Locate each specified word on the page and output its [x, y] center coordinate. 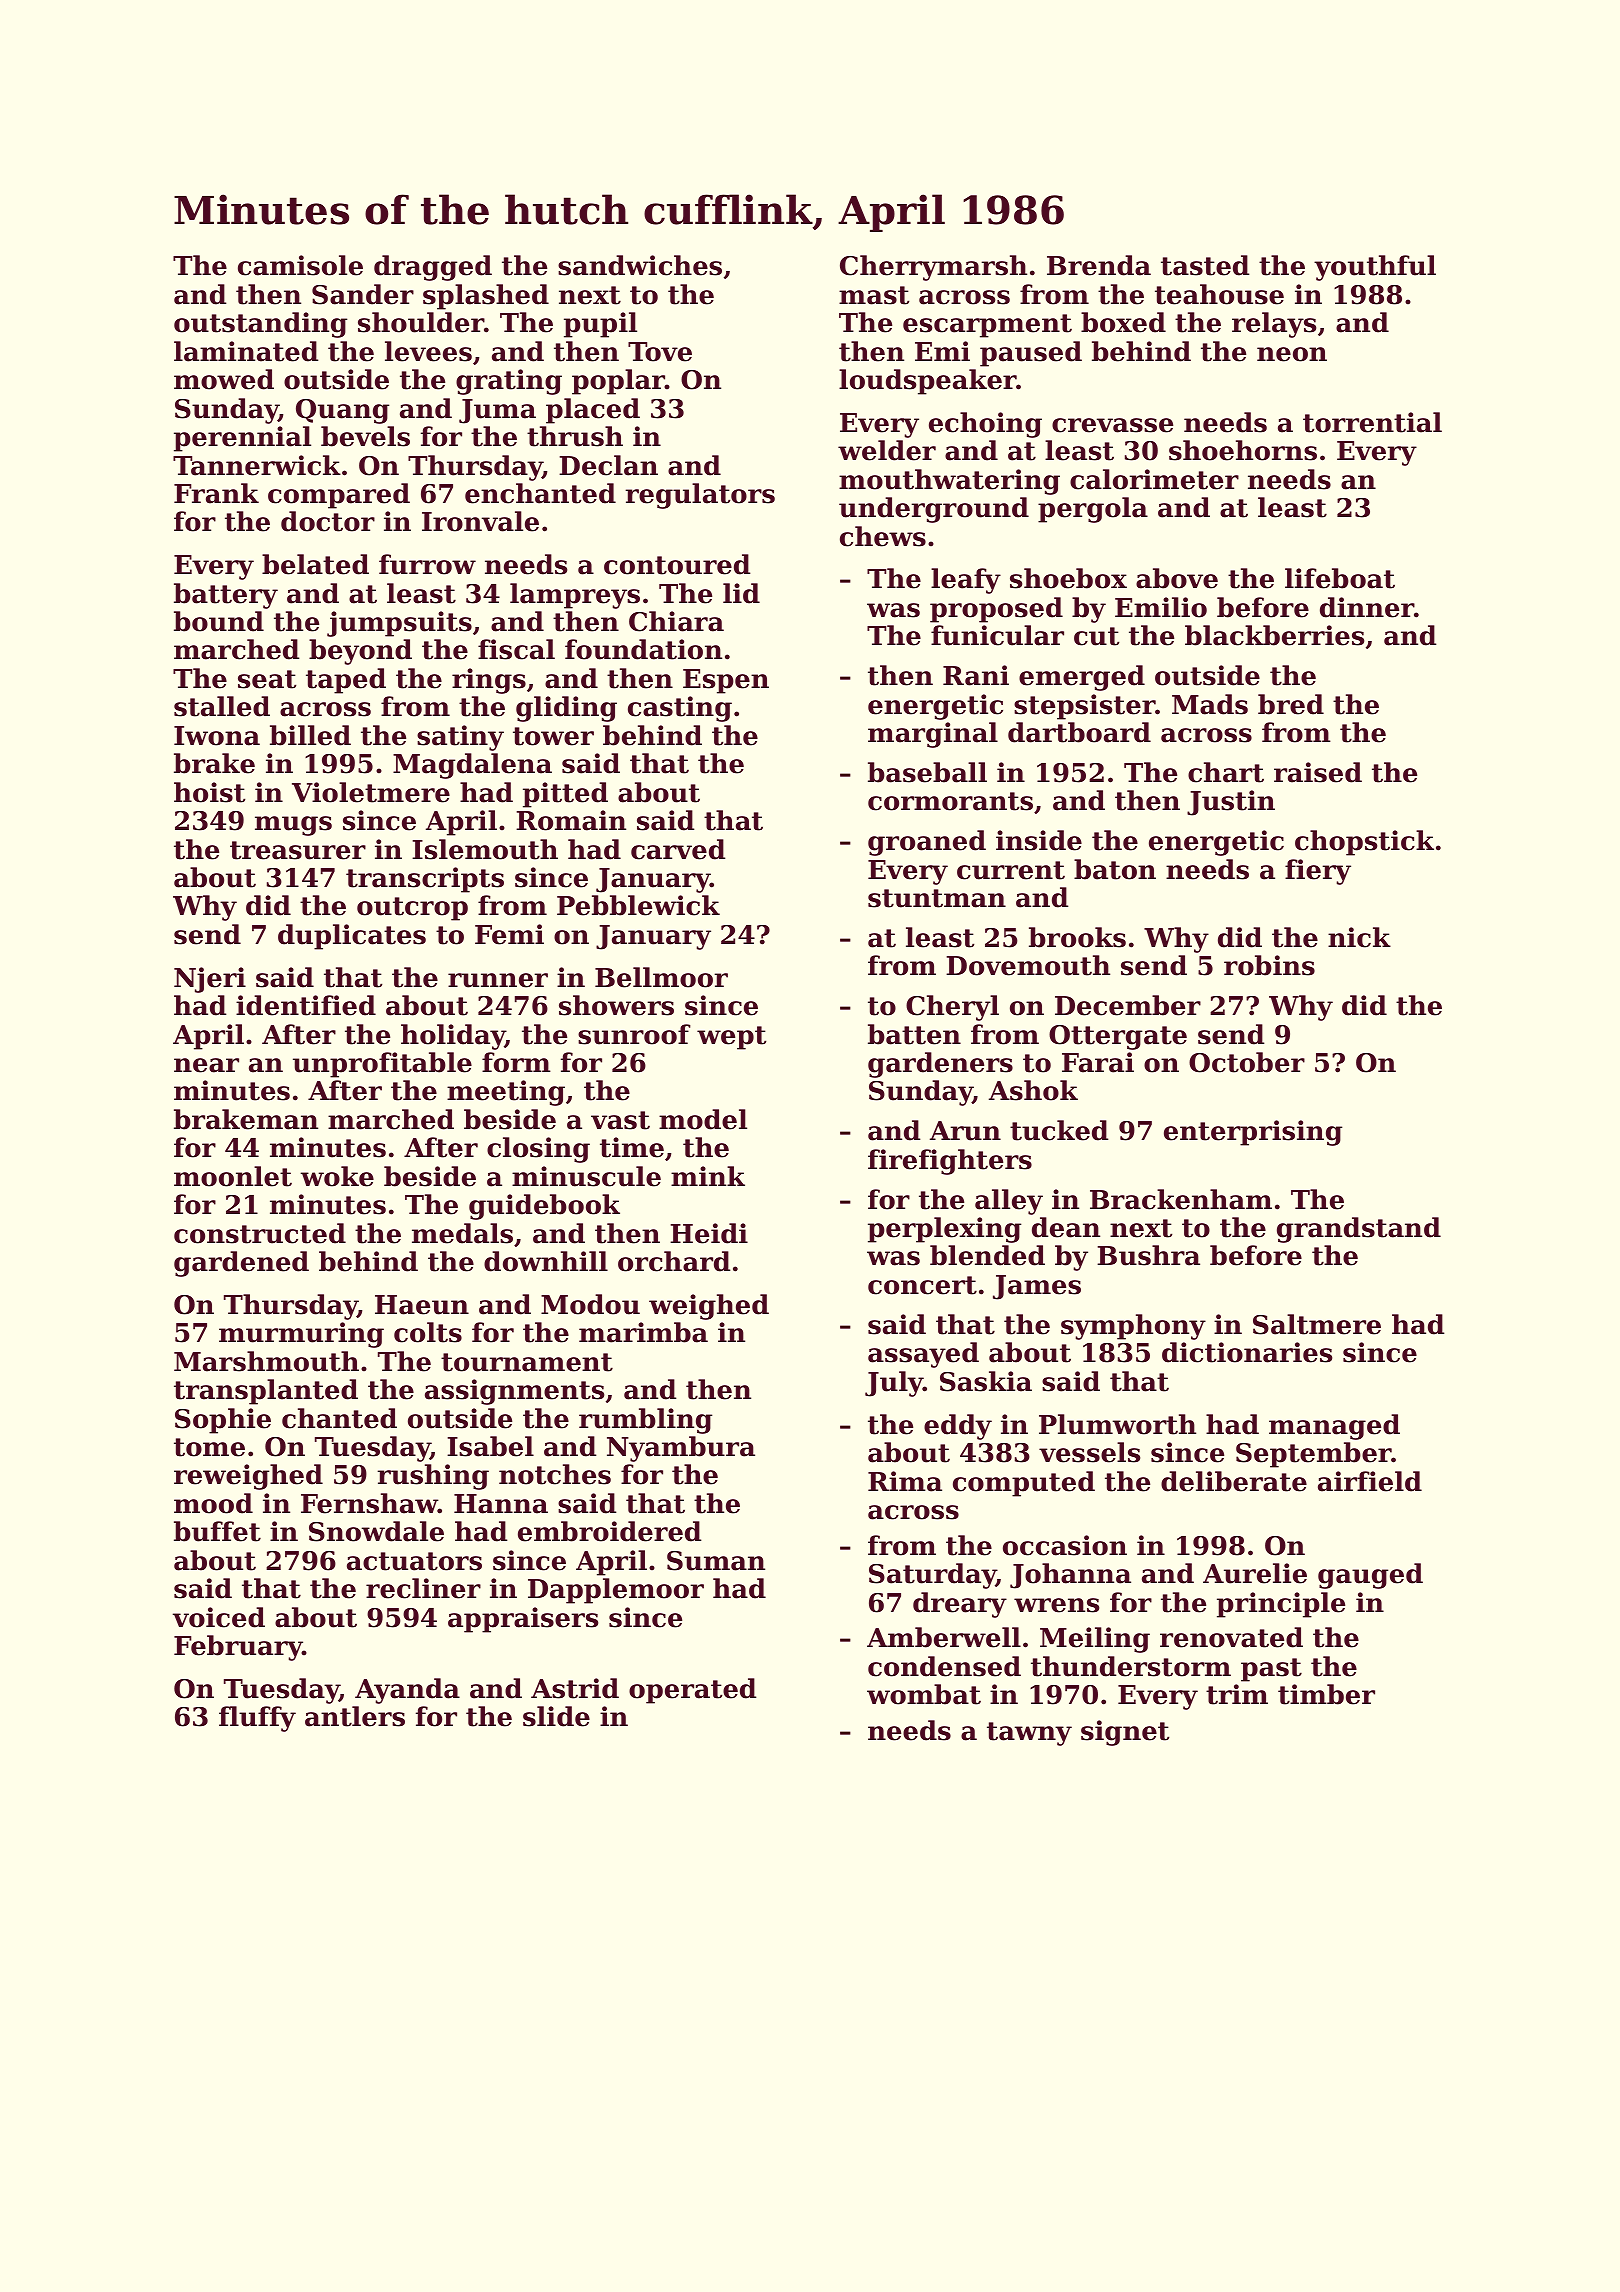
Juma [497, 411]
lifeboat [1340, 578]
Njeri [210, 980]
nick [1359, 937]
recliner [423, 1588]
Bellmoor [661, 977]
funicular [997, 635]
